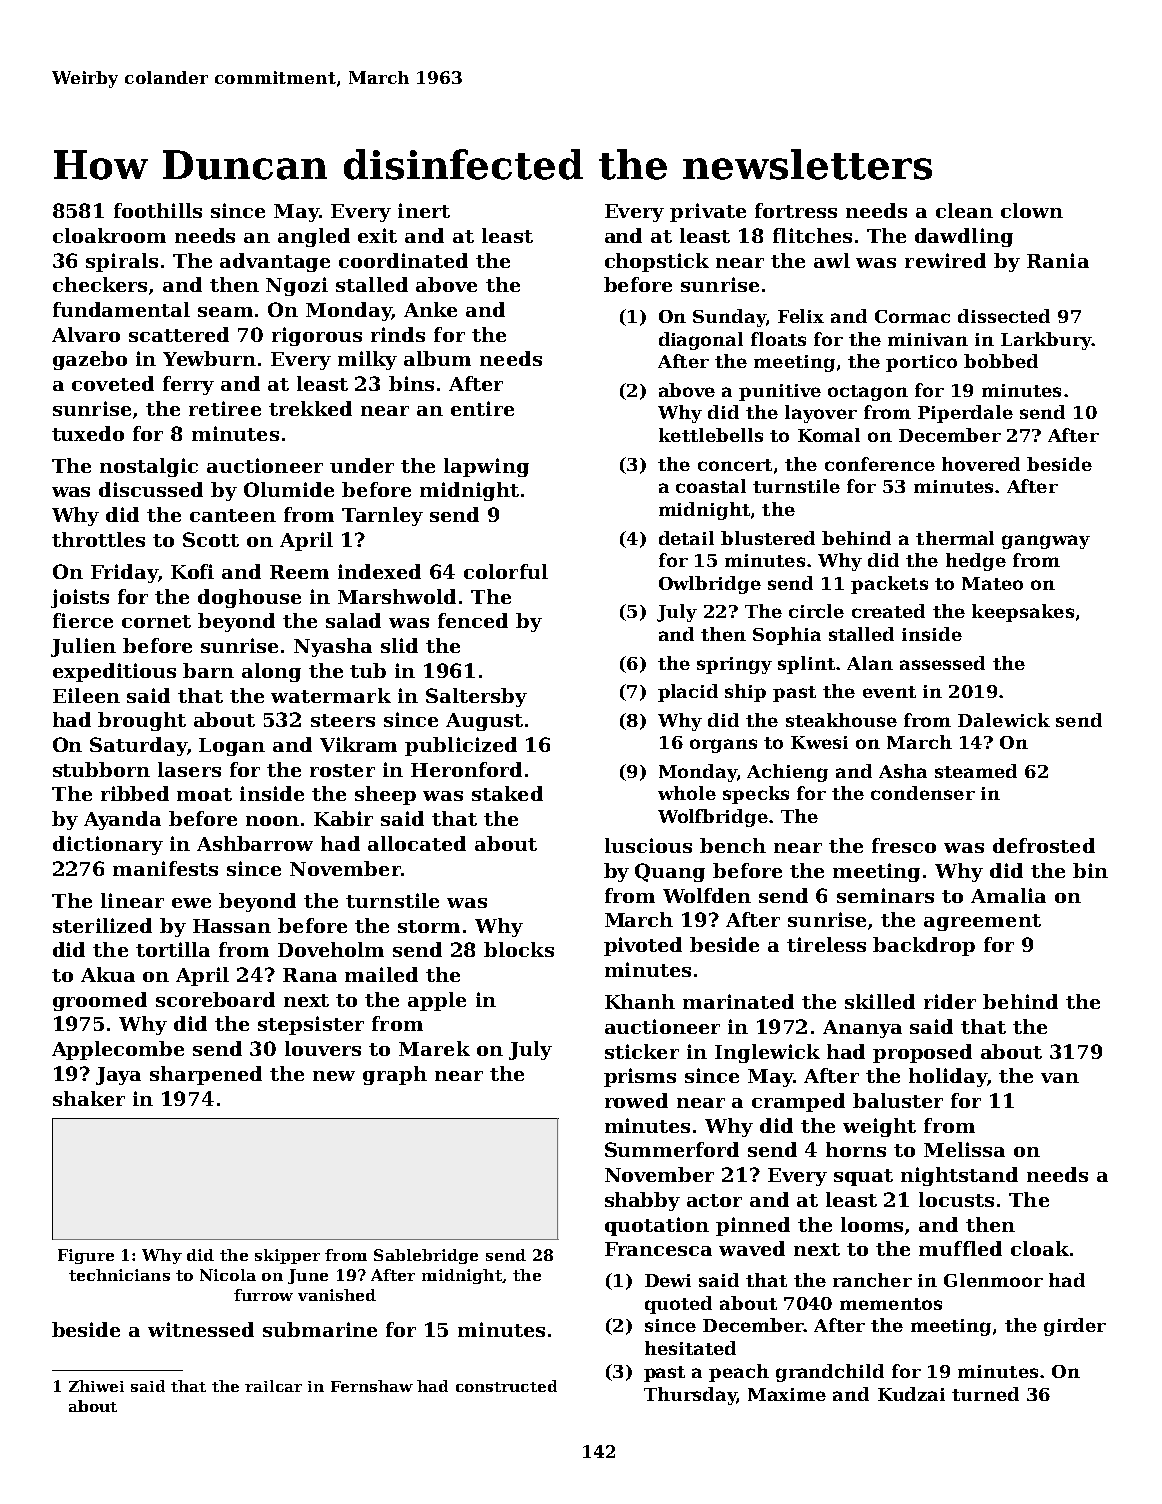 The image size is (1162, 1504). What do you see at coordinates (232, 926) in the image?
I see `Hassan` at bounding box center [232, 926].
